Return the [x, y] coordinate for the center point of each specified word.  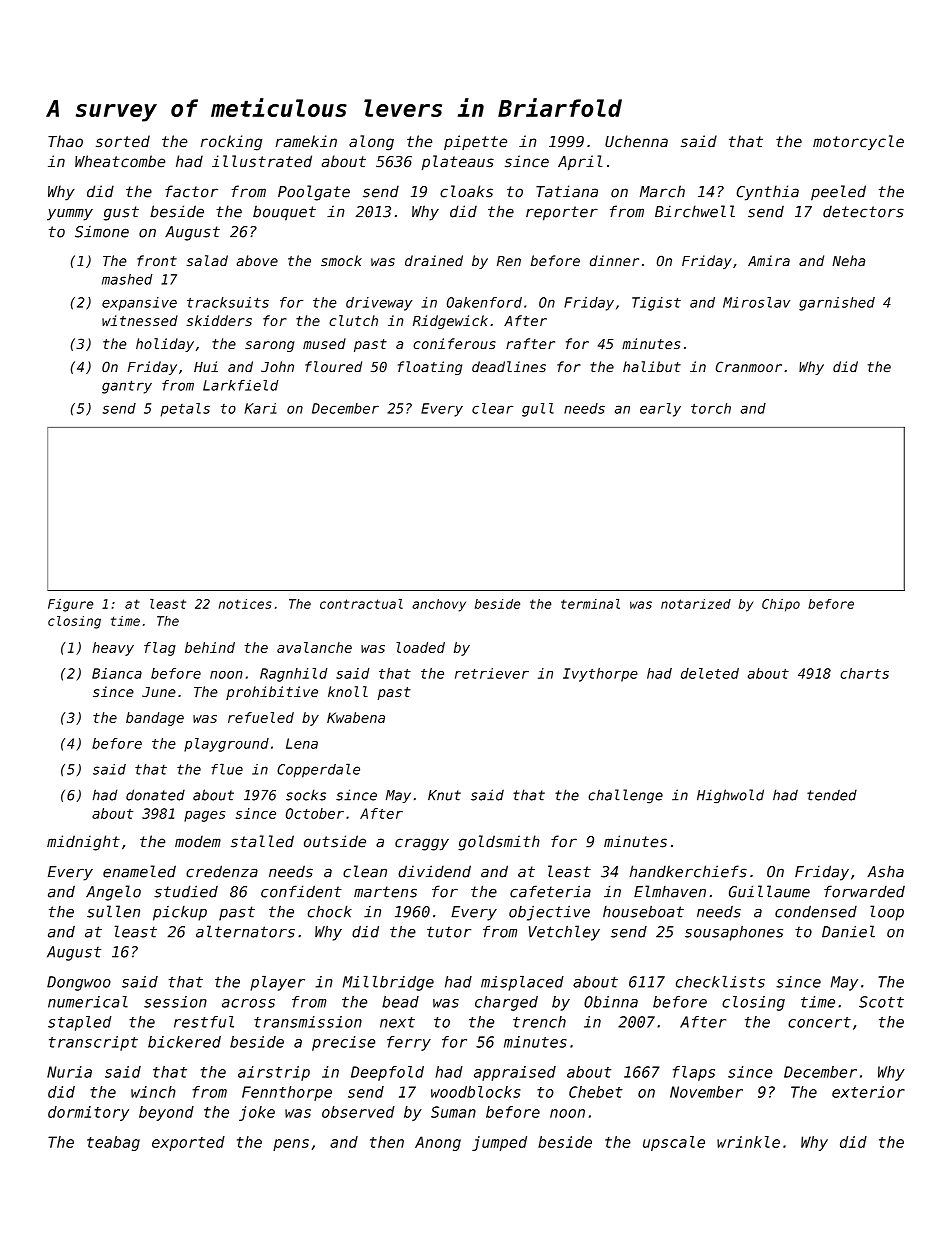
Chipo [781, 605]
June [159, 692]
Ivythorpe [600, 675]
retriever [492, 673]
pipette [475, 142]
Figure [70, 605]
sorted [123, 141]
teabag [113, 1143]
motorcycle [858, 142]
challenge [625, 796]
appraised [515, 1073]
